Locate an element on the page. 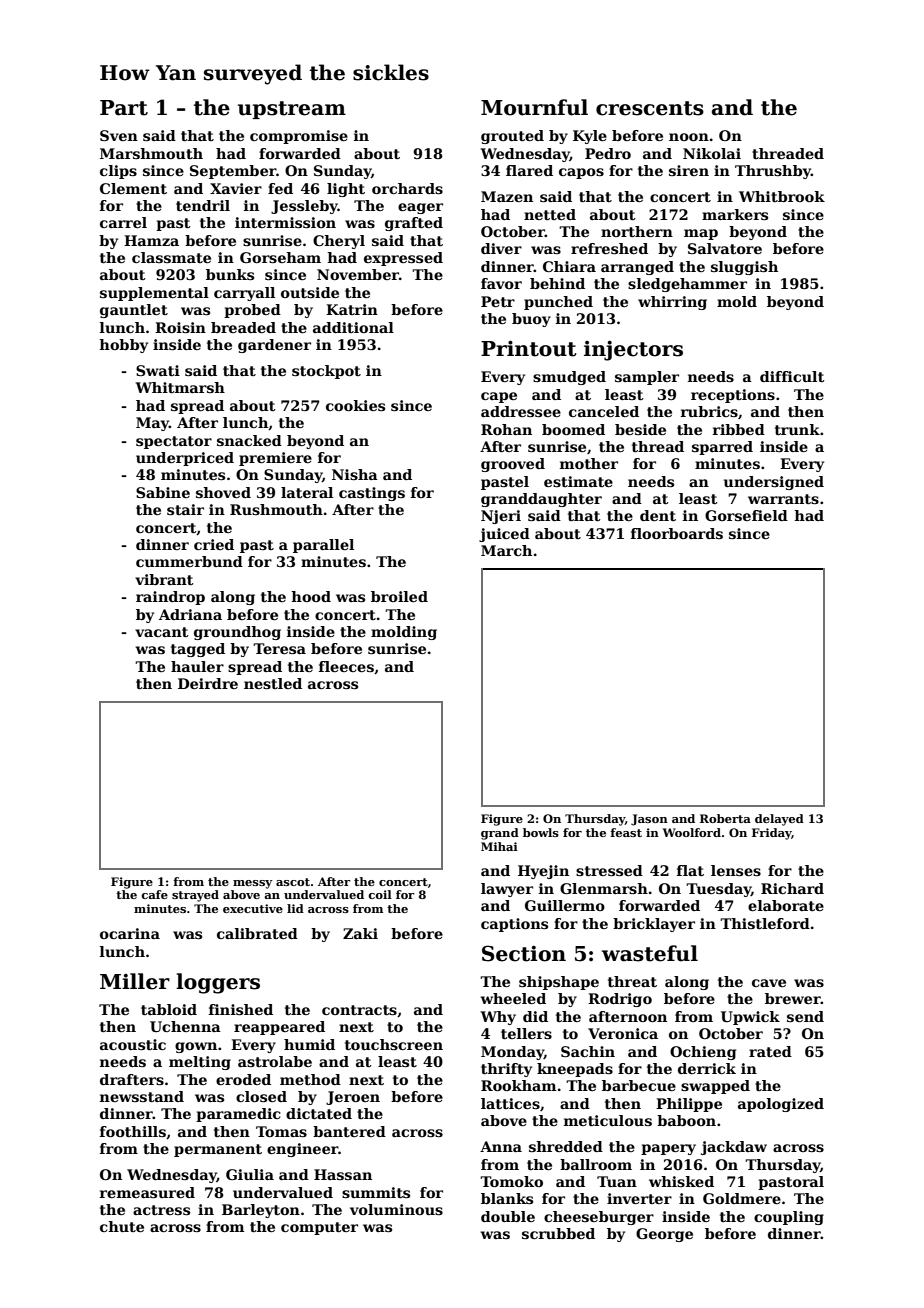 Image resolution: width=924 pixels, height=1308 pixels. fleeces is located at coordinates (346, 666).
